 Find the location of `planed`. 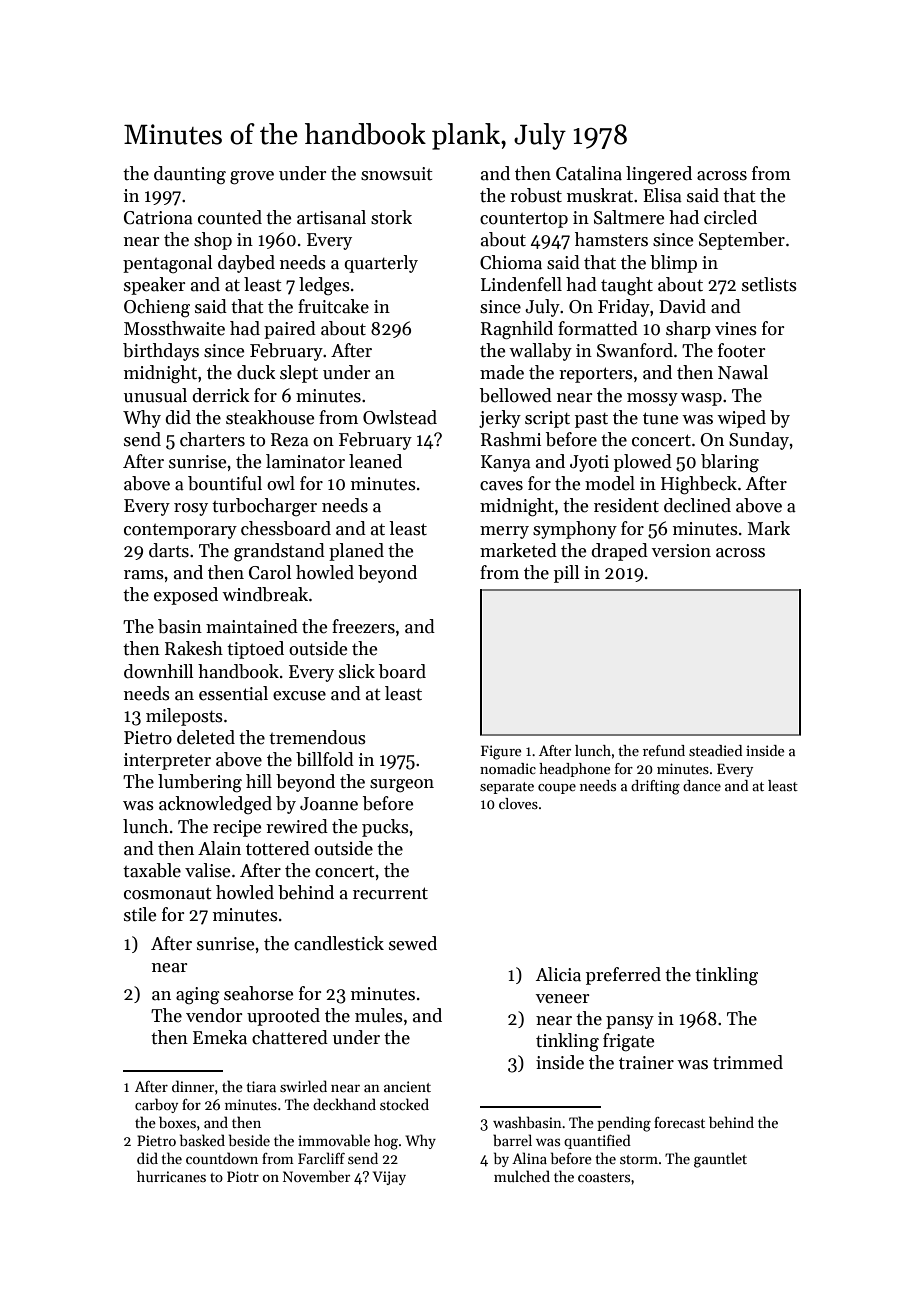

planed is located at coordinates (356, 552).
